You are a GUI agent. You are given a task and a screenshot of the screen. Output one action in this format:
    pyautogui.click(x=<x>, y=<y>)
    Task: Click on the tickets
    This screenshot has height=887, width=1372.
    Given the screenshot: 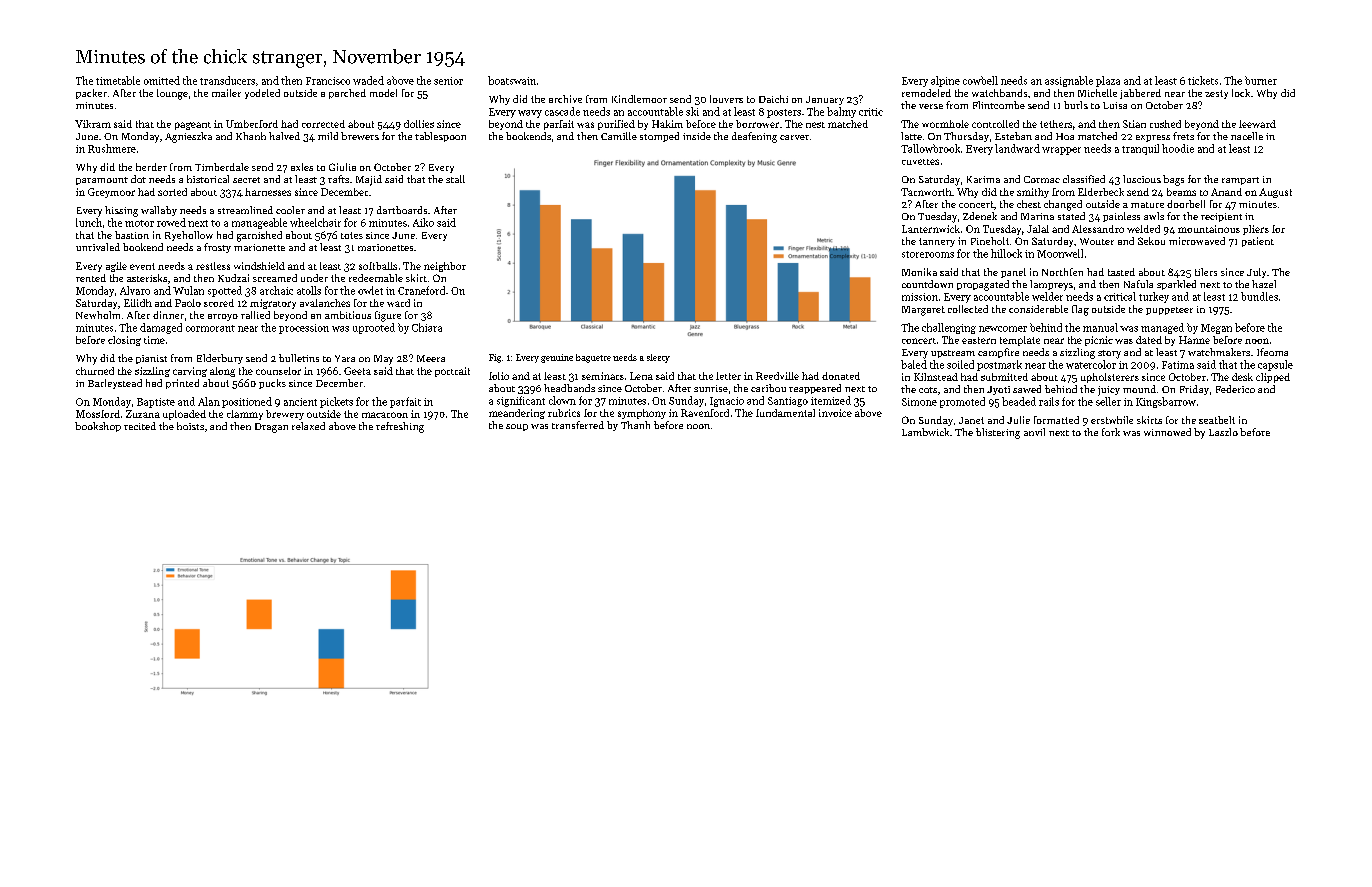 What is the action you would take?
    pyautogui.click(x=1203, y=80)
